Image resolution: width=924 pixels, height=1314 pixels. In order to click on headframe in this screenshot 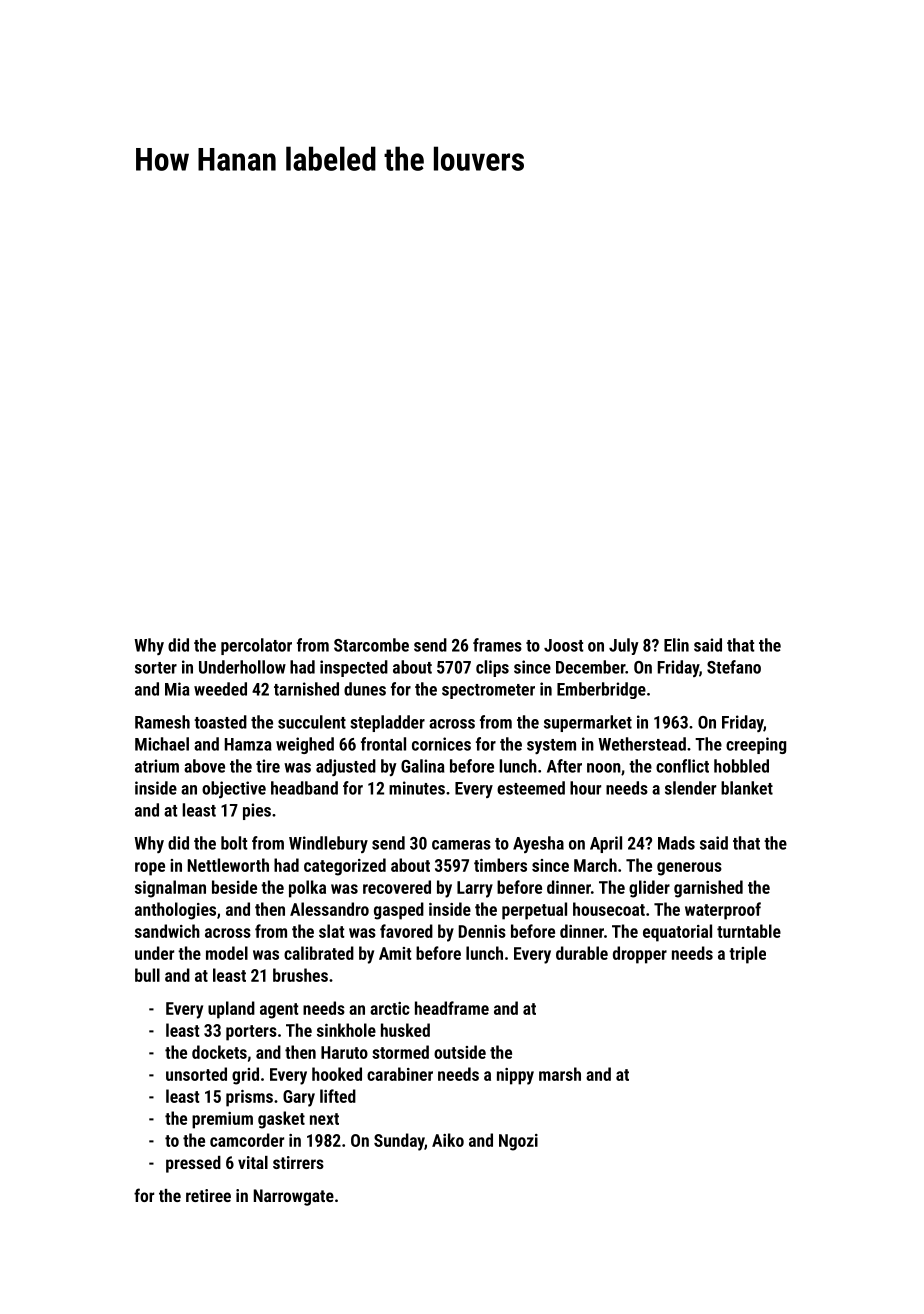, I will do `click(452, 1008)`.
